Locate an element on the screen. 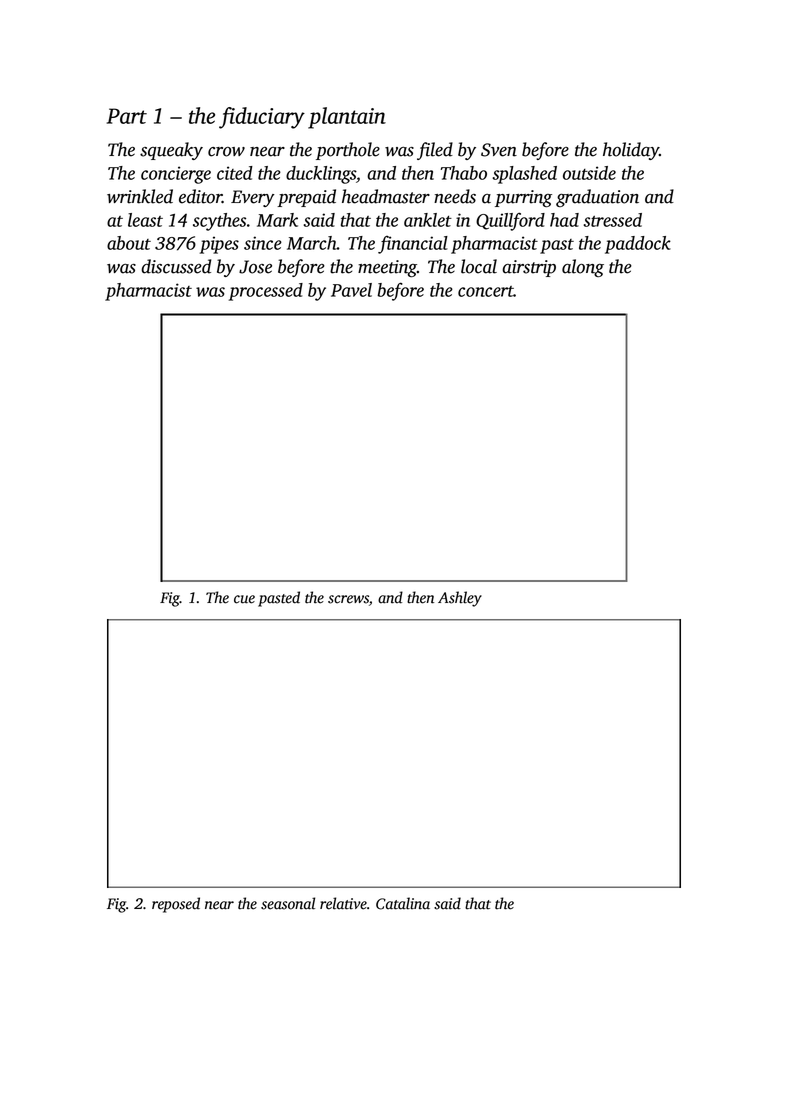  Catalina is located at coordinates (403, 903).
